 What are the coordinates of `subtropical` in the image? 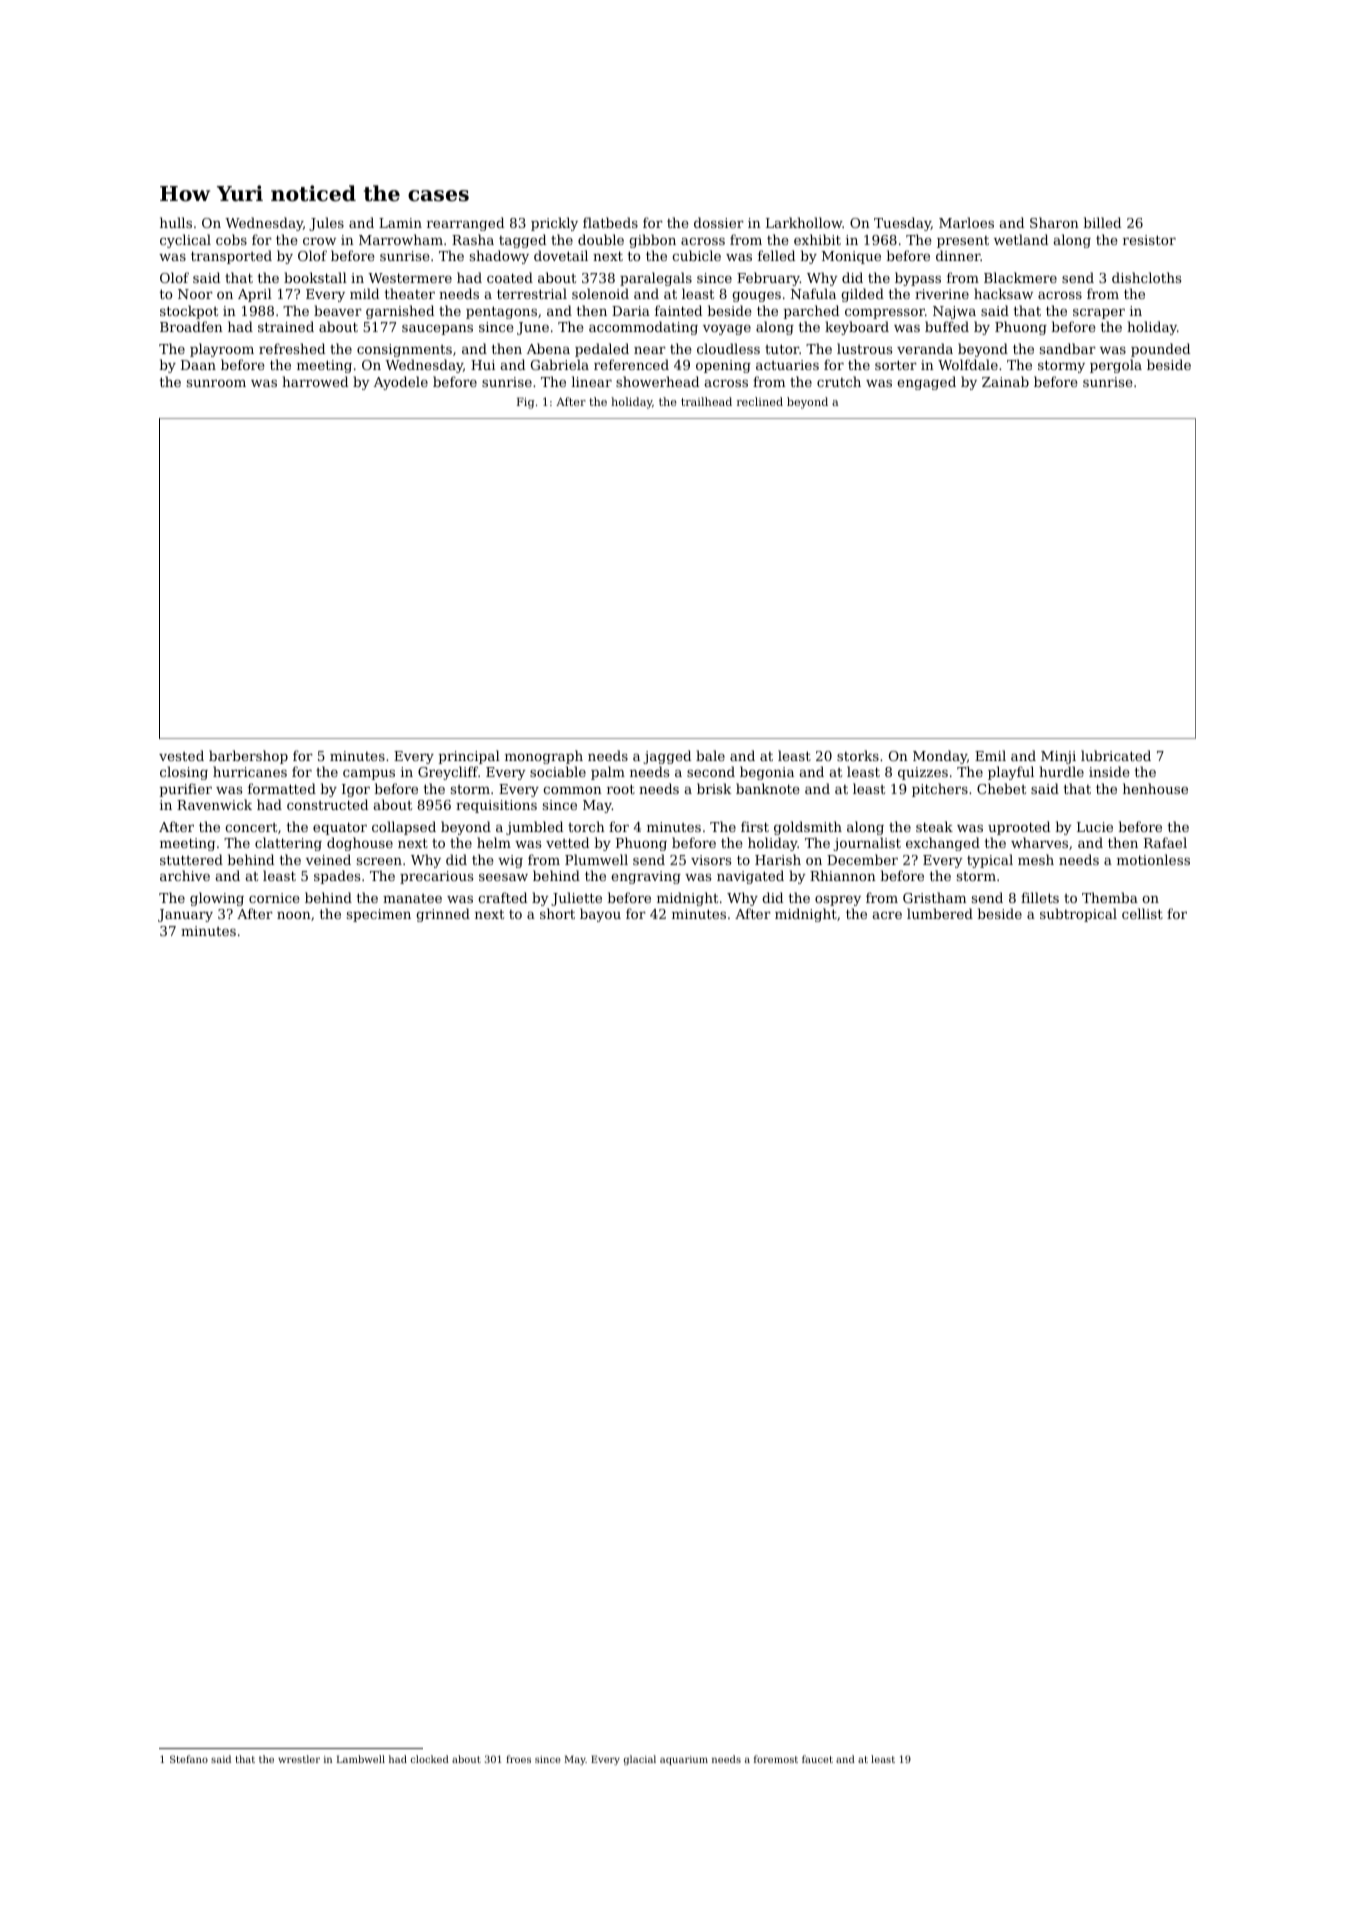 It's located at (1078, 915).
